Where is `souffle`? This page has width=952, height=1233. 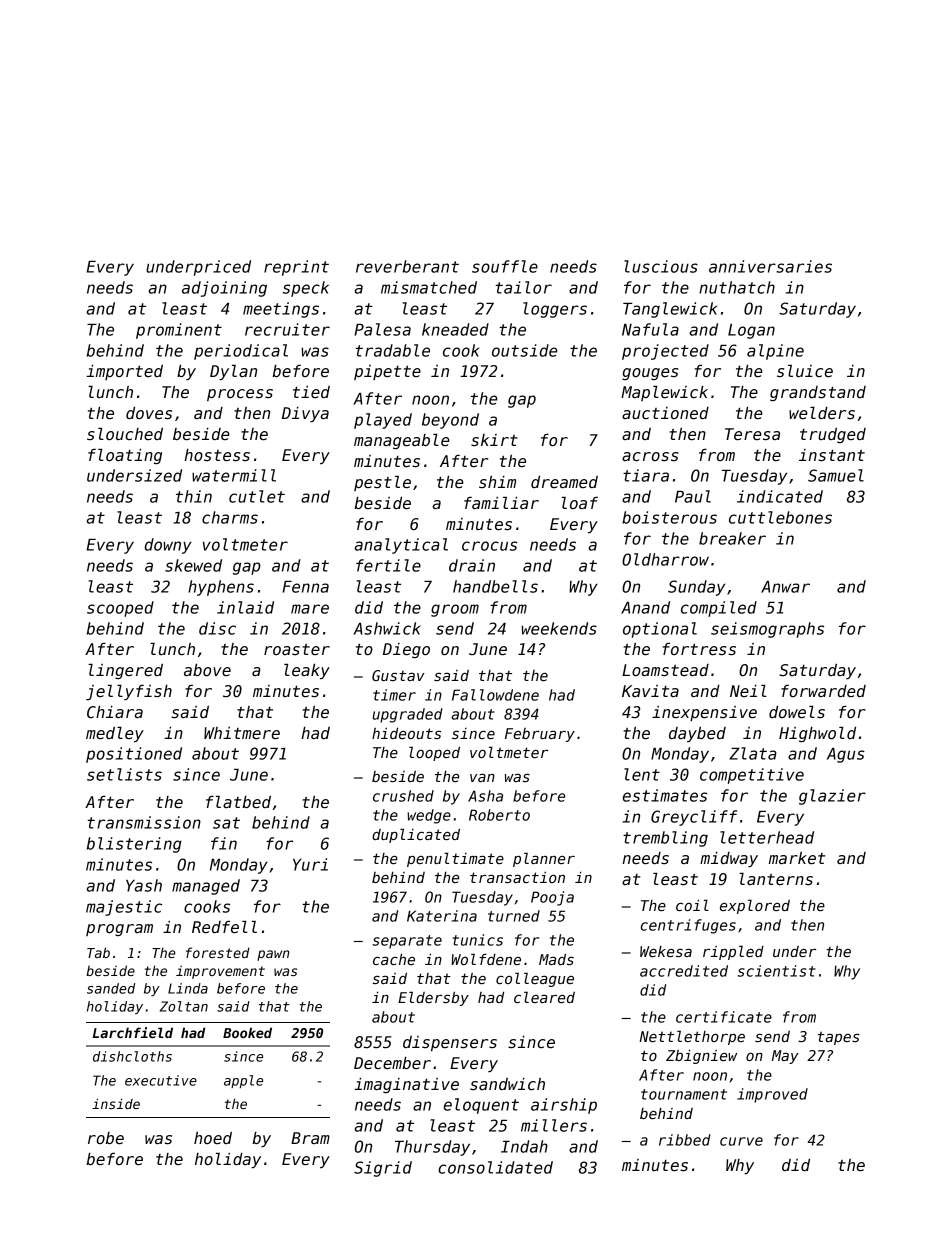 souffle is located at coordinates (505, 266).
